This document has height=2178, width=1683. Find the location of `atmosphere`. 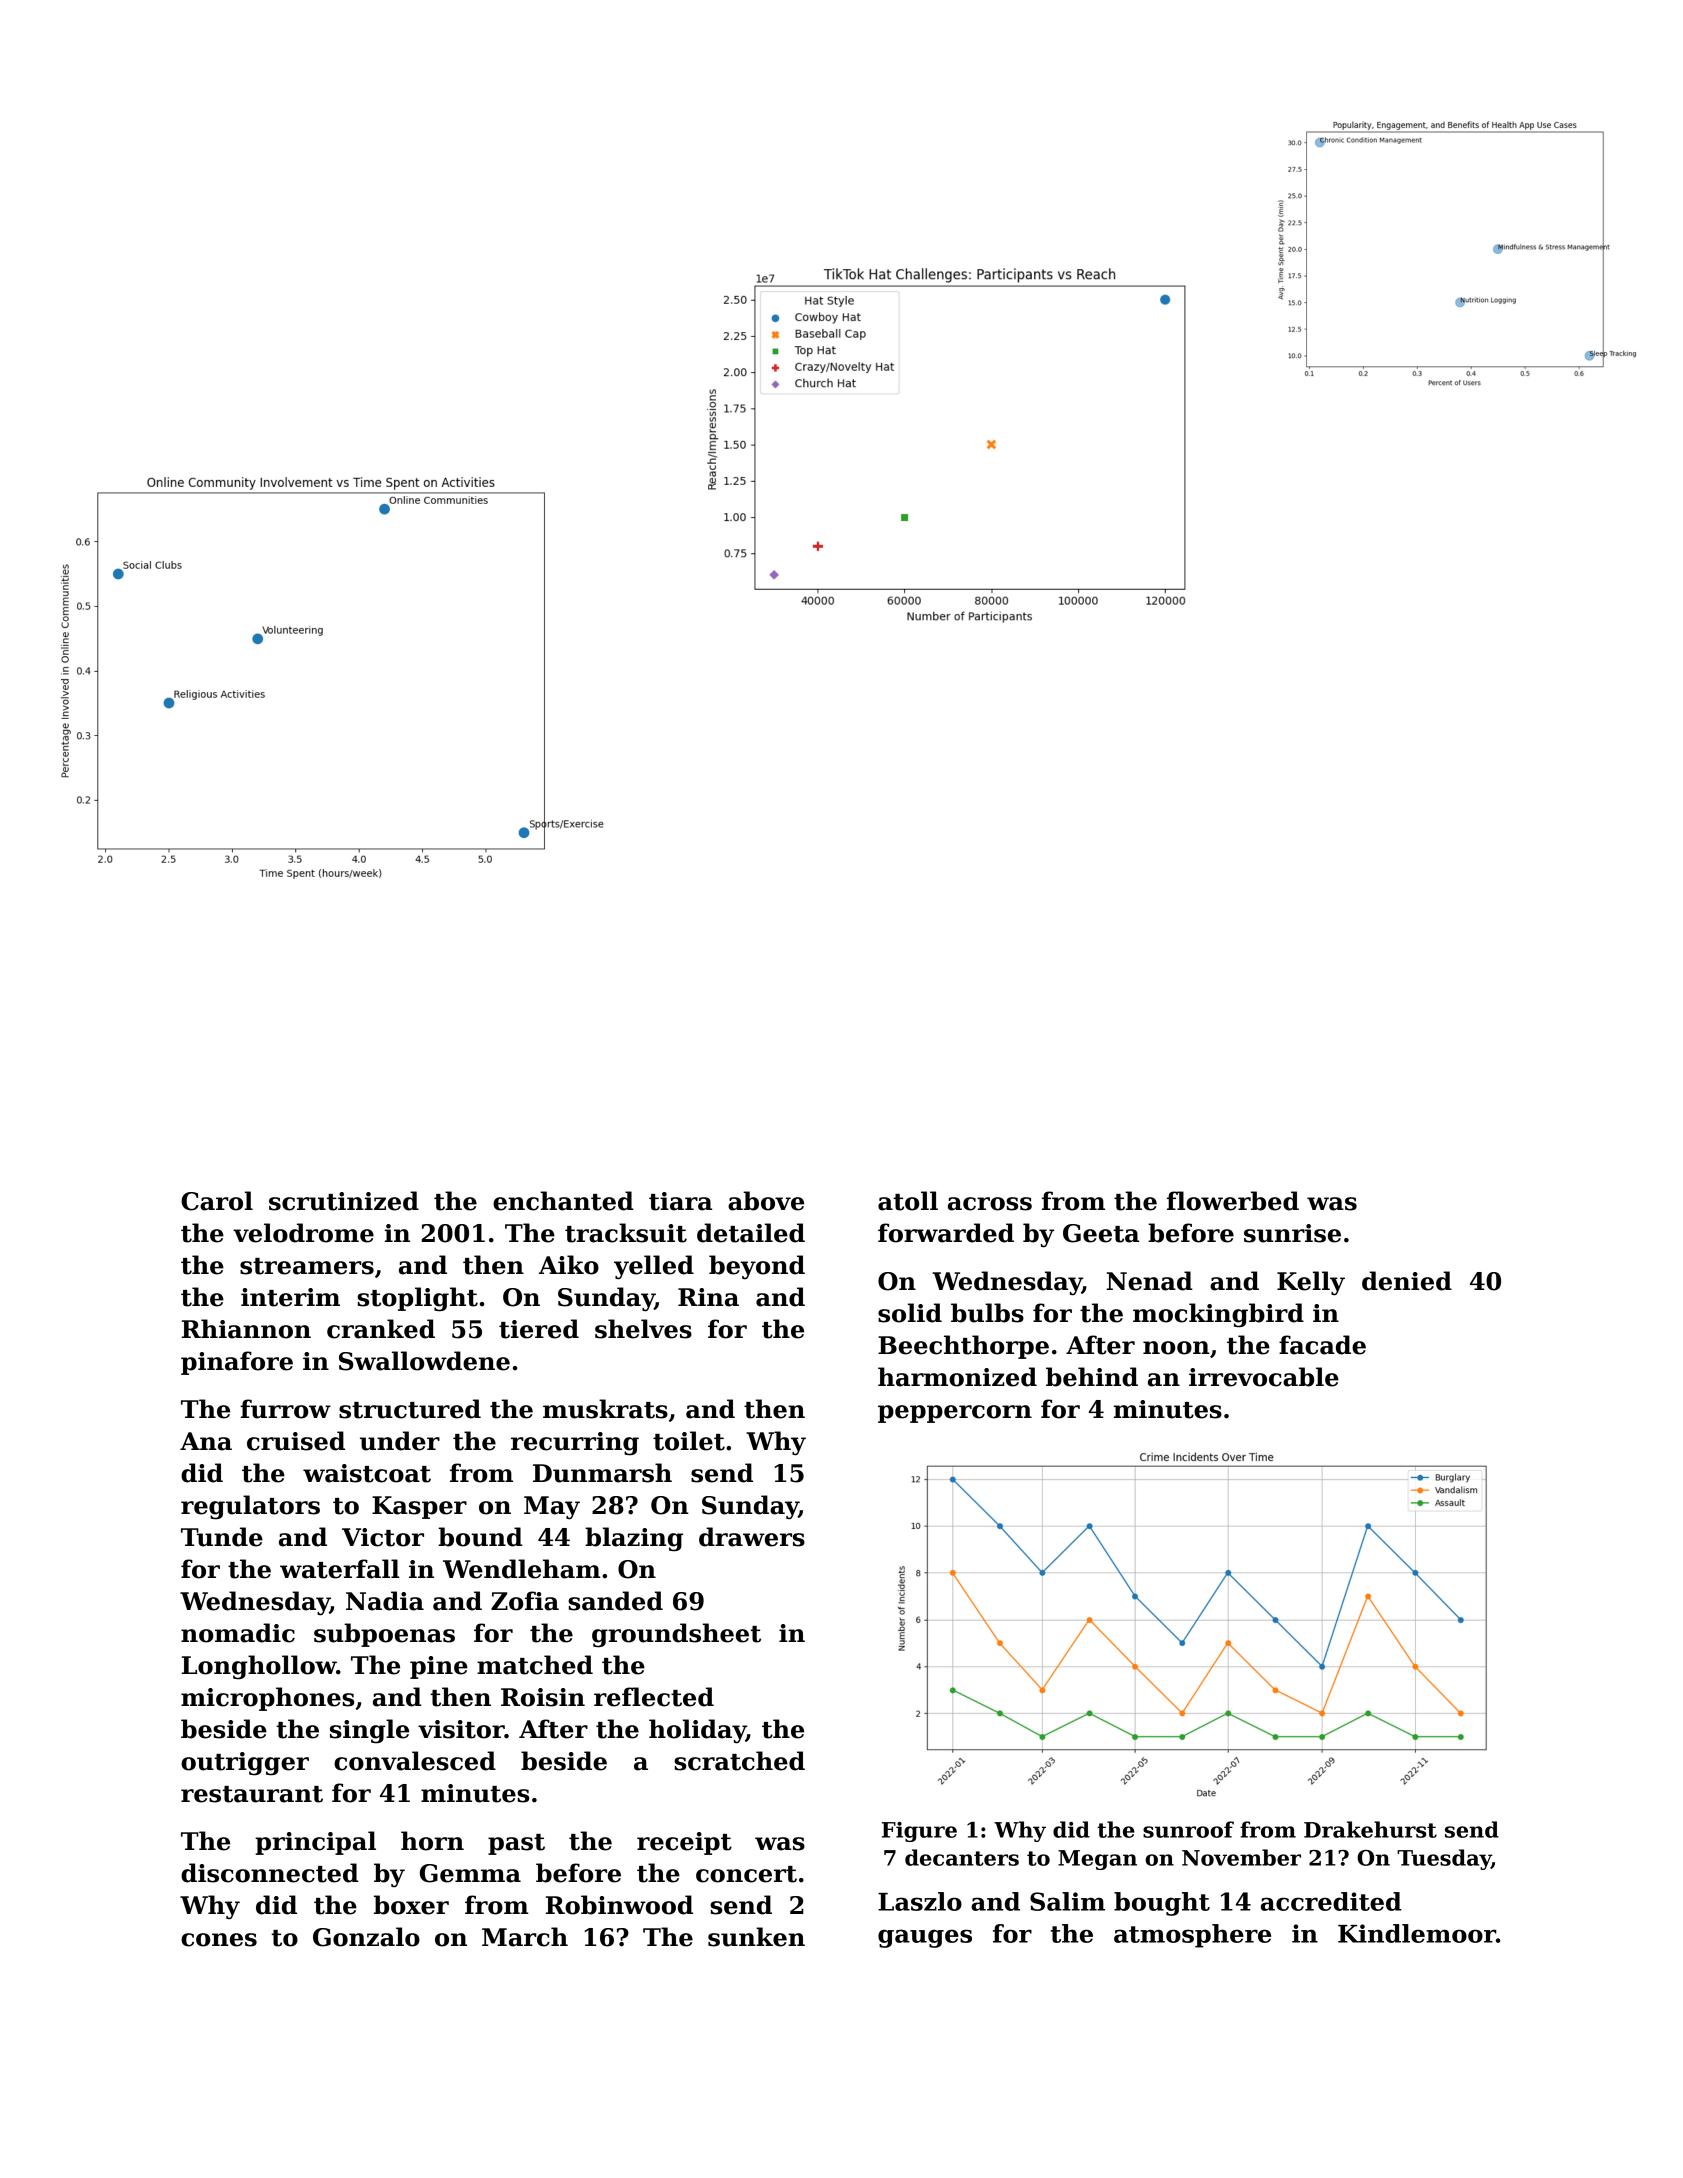

atmosphere is located at coordinates (1192, 1936).
